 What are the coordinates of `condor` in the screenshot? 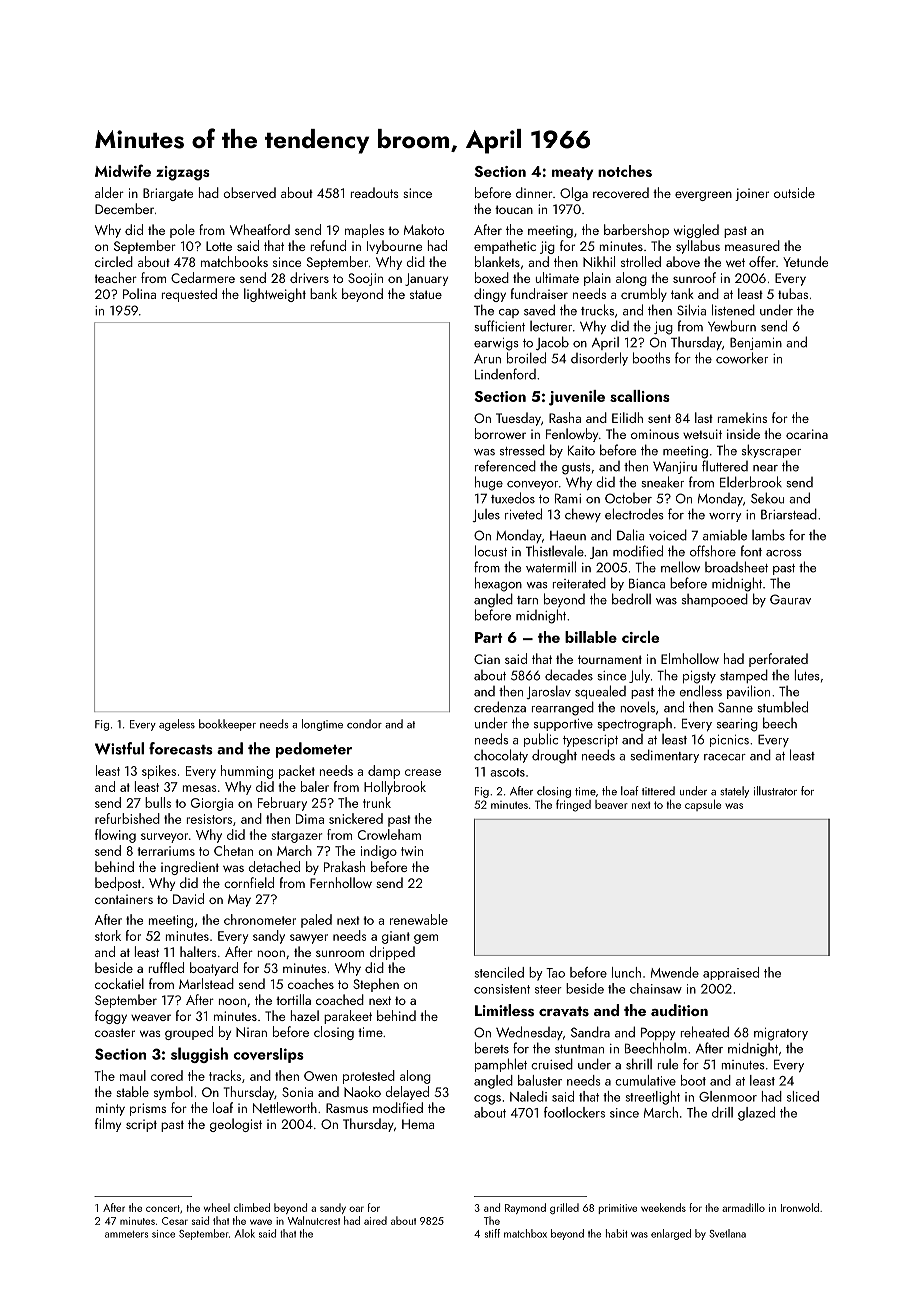 It's located at (364, 724).
